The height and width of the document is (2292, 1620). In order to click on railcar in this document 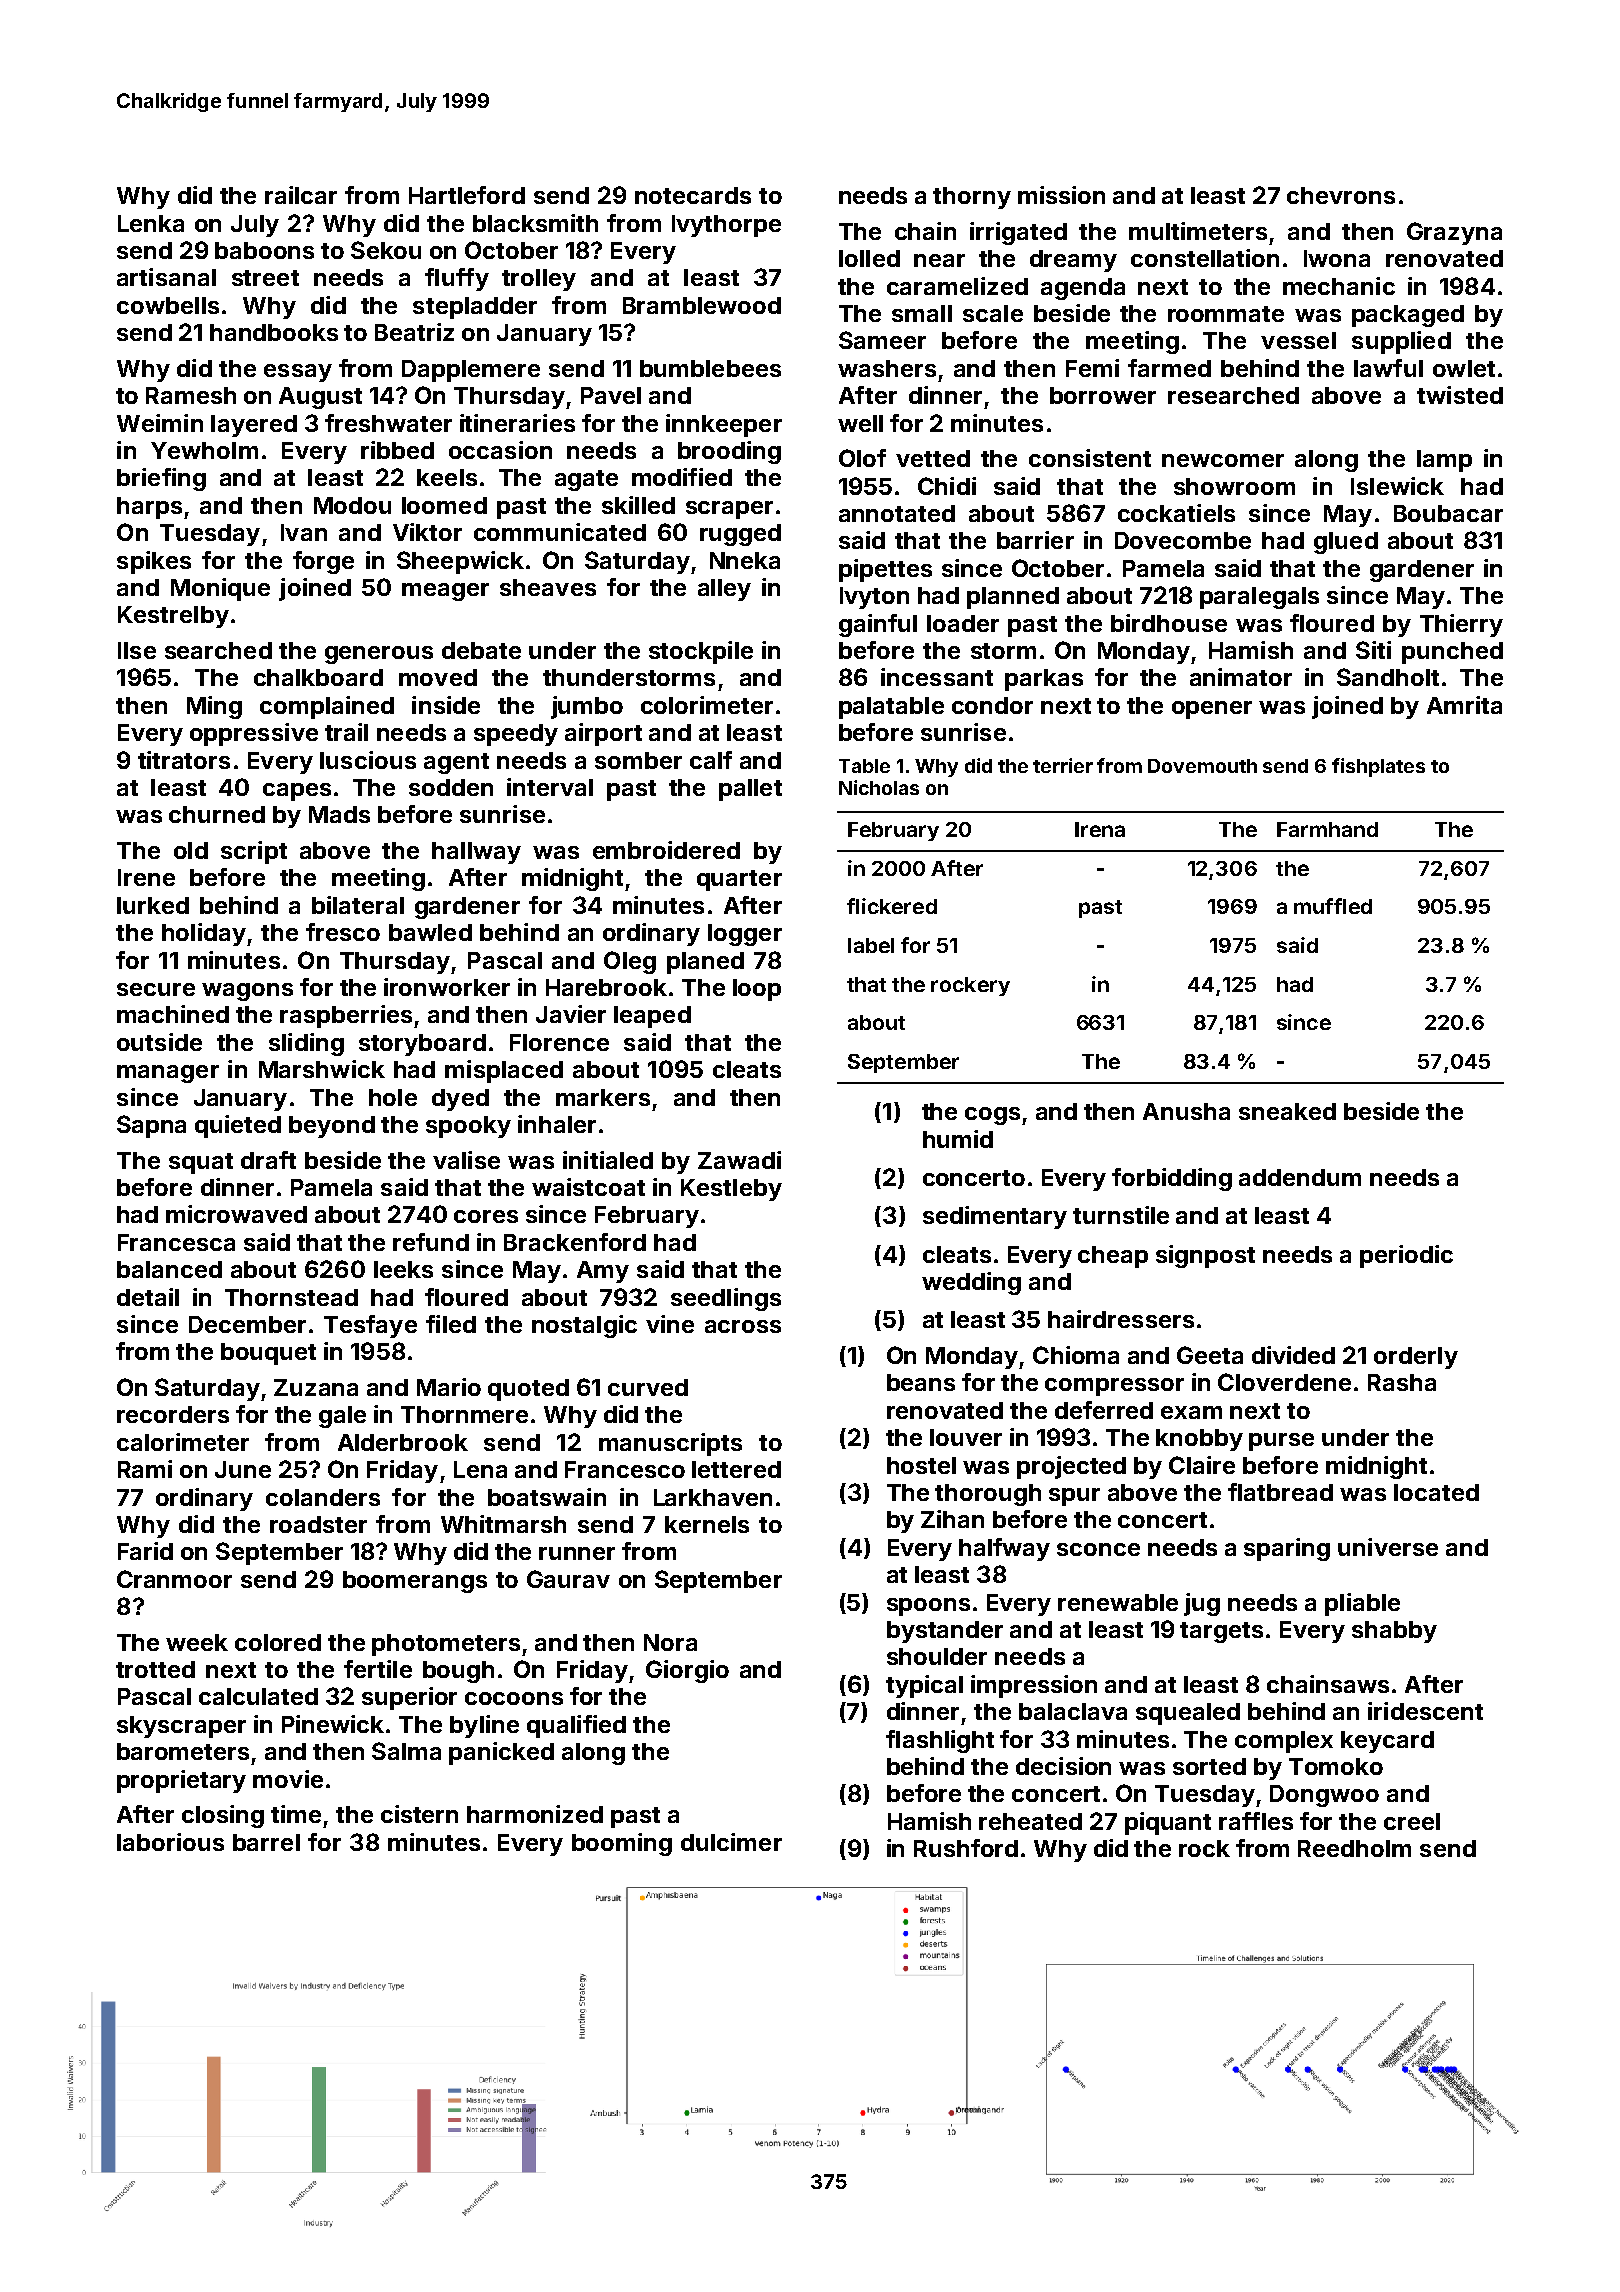, I will do `click(301, 195)`.
